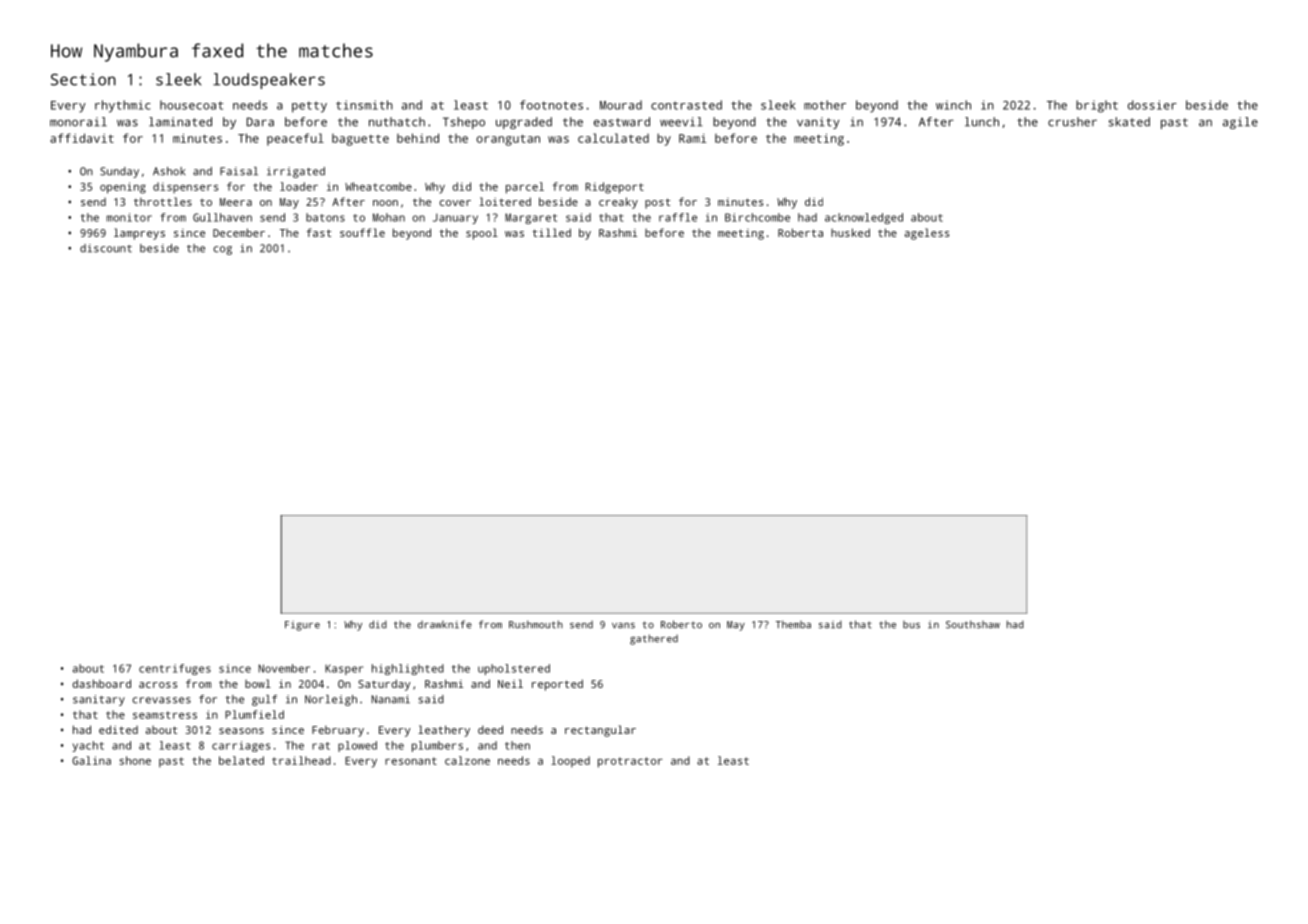  I want to click on skated, so click(1129, 122).
